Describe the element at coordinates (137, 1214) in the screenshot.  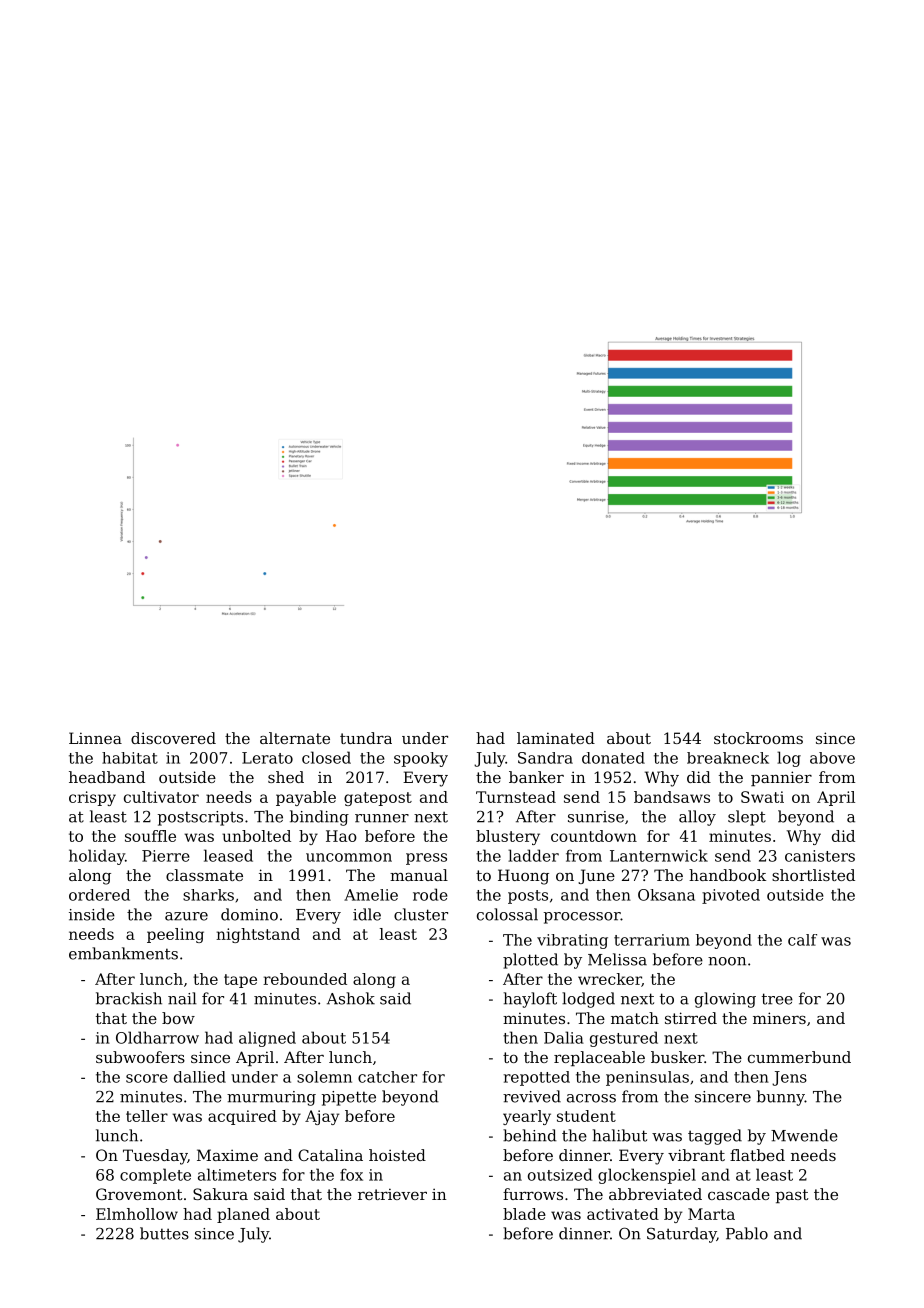
I see `Elmhollow` at that location.
